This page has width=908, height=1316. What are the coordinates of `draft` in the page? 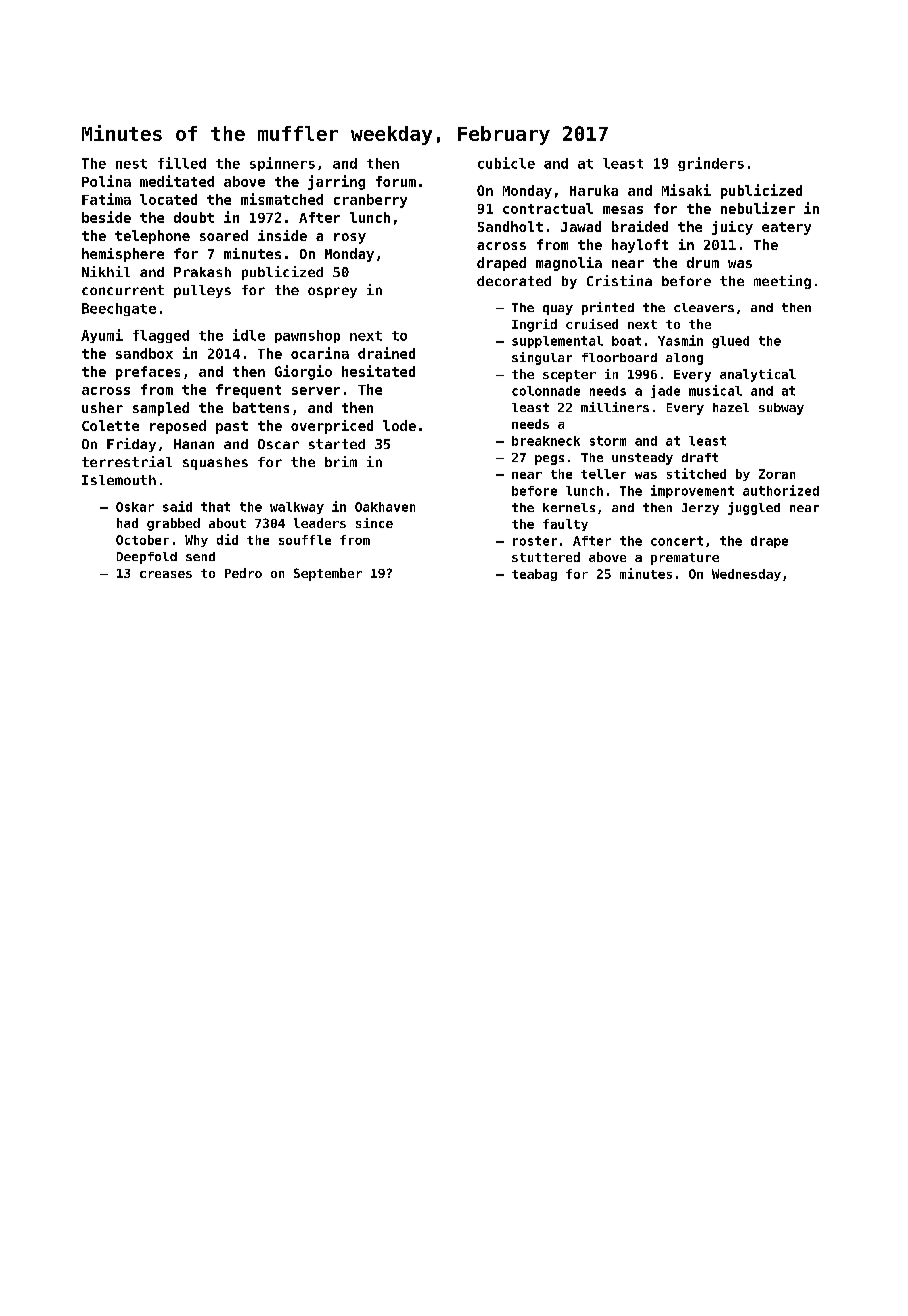 It's located at (700, 457).
